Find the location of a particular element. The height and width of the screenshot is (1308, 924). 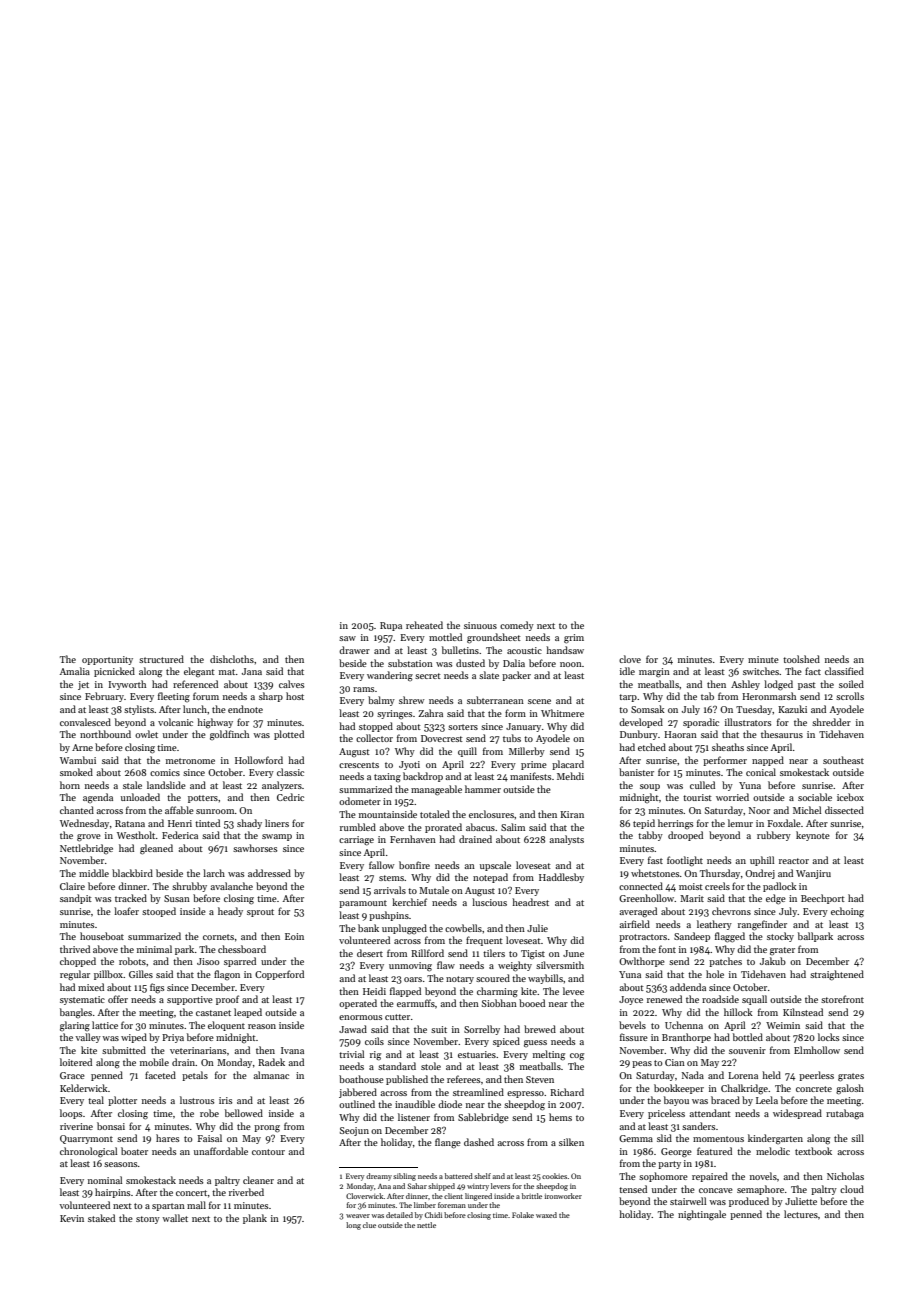

scrolls is located at coordinates (850, 696).
